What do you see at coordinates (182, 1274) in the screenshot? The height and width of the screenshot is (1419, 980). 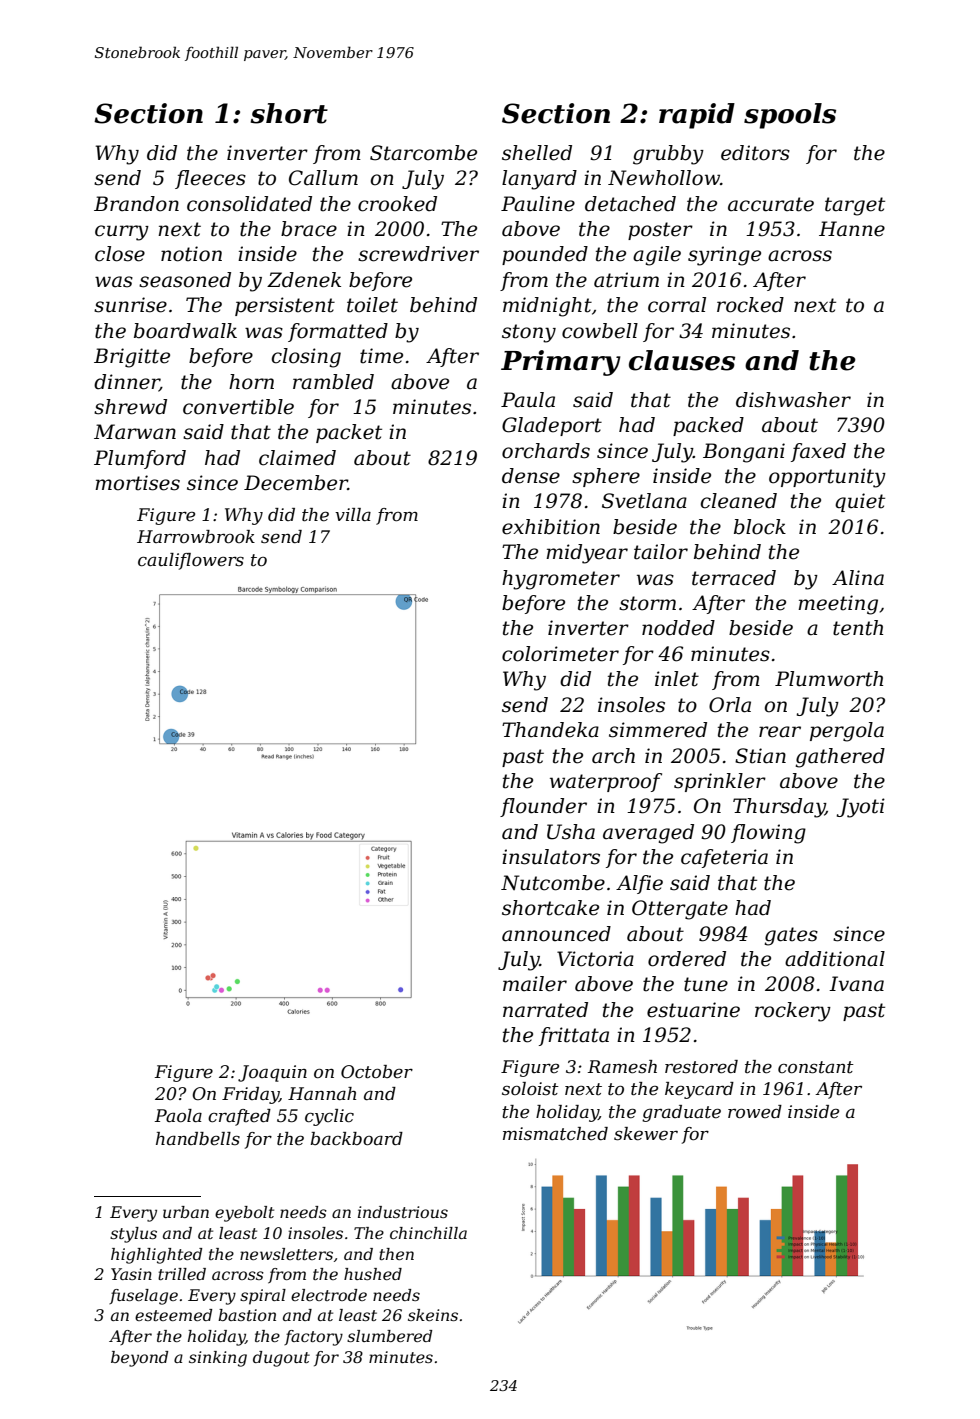 I see `trilled` at bounding box center [182, 1274].
